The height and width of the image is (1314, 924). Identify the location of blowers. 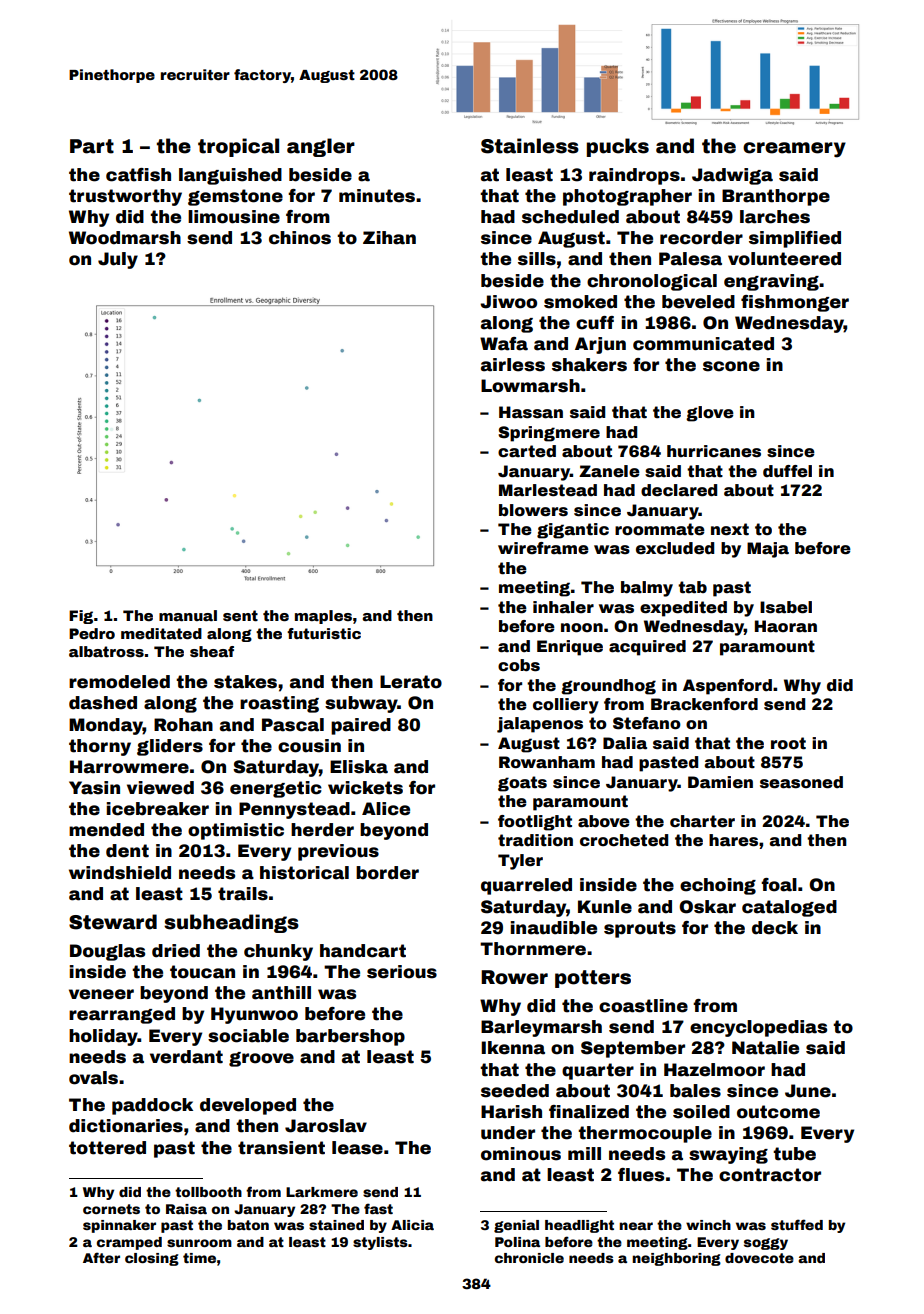
(533, 510).
